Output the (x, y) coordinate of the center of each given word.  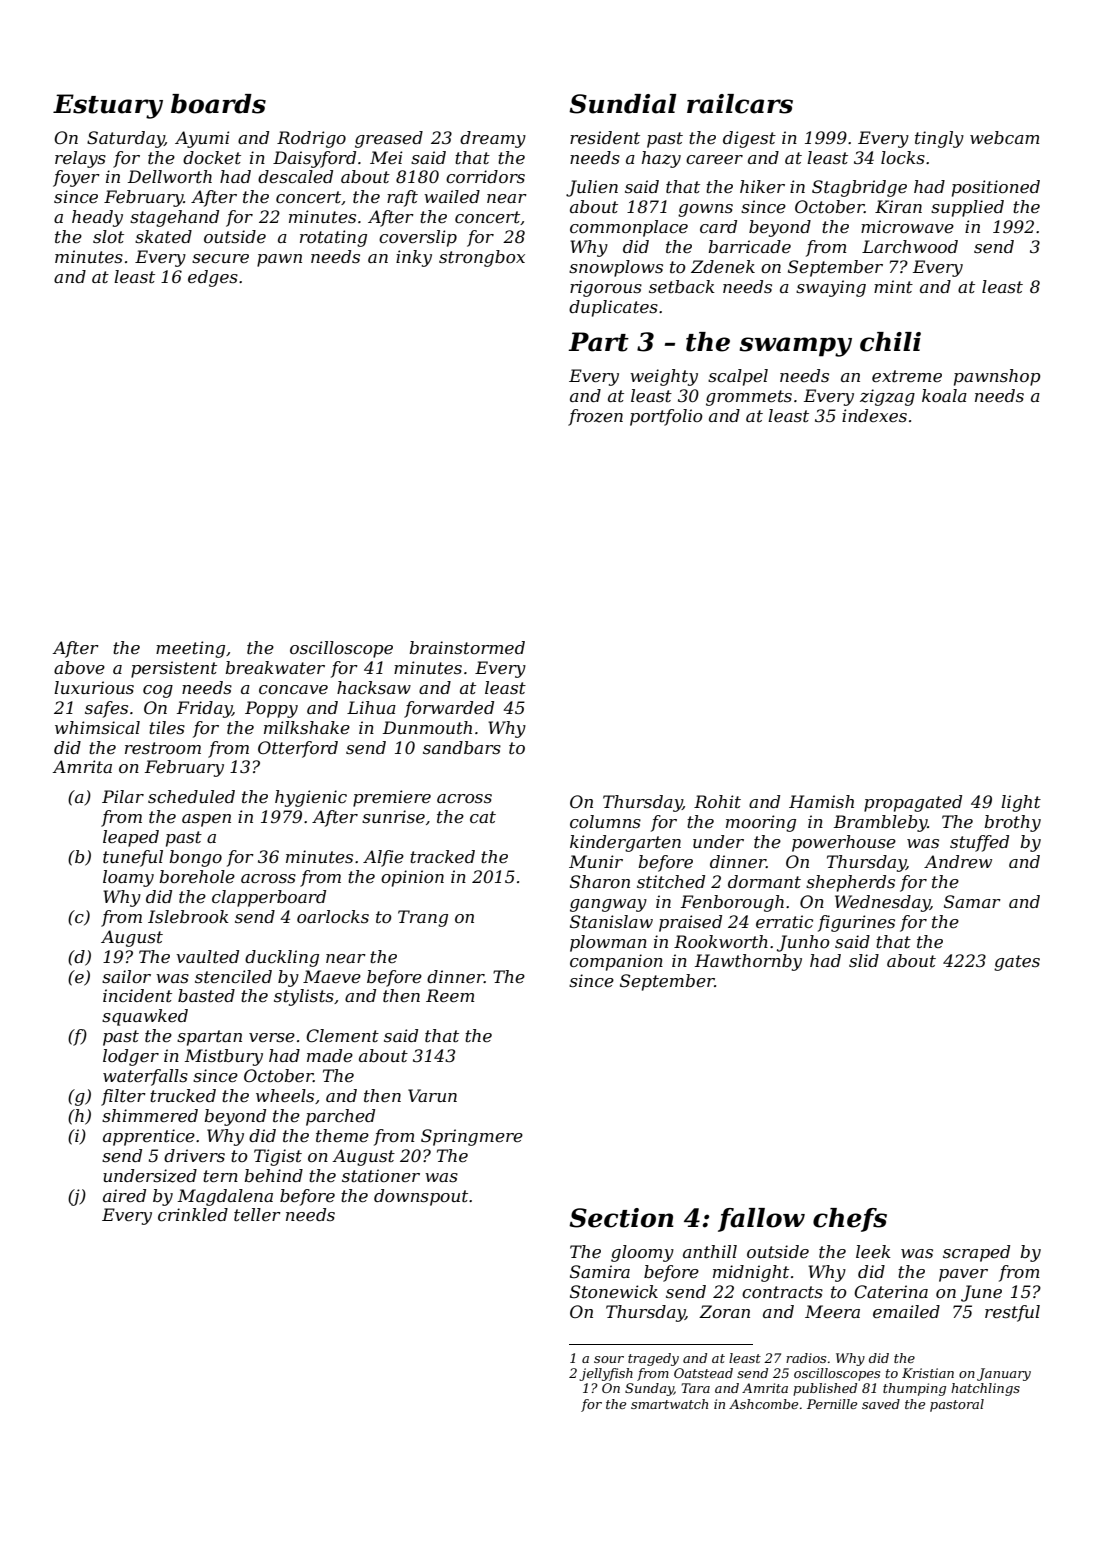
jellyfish (606, 1374)
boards (218, 104)
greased (389, 139)
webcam (1005, 137)
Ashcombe (763, 1404)
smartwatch (669, 1404)
